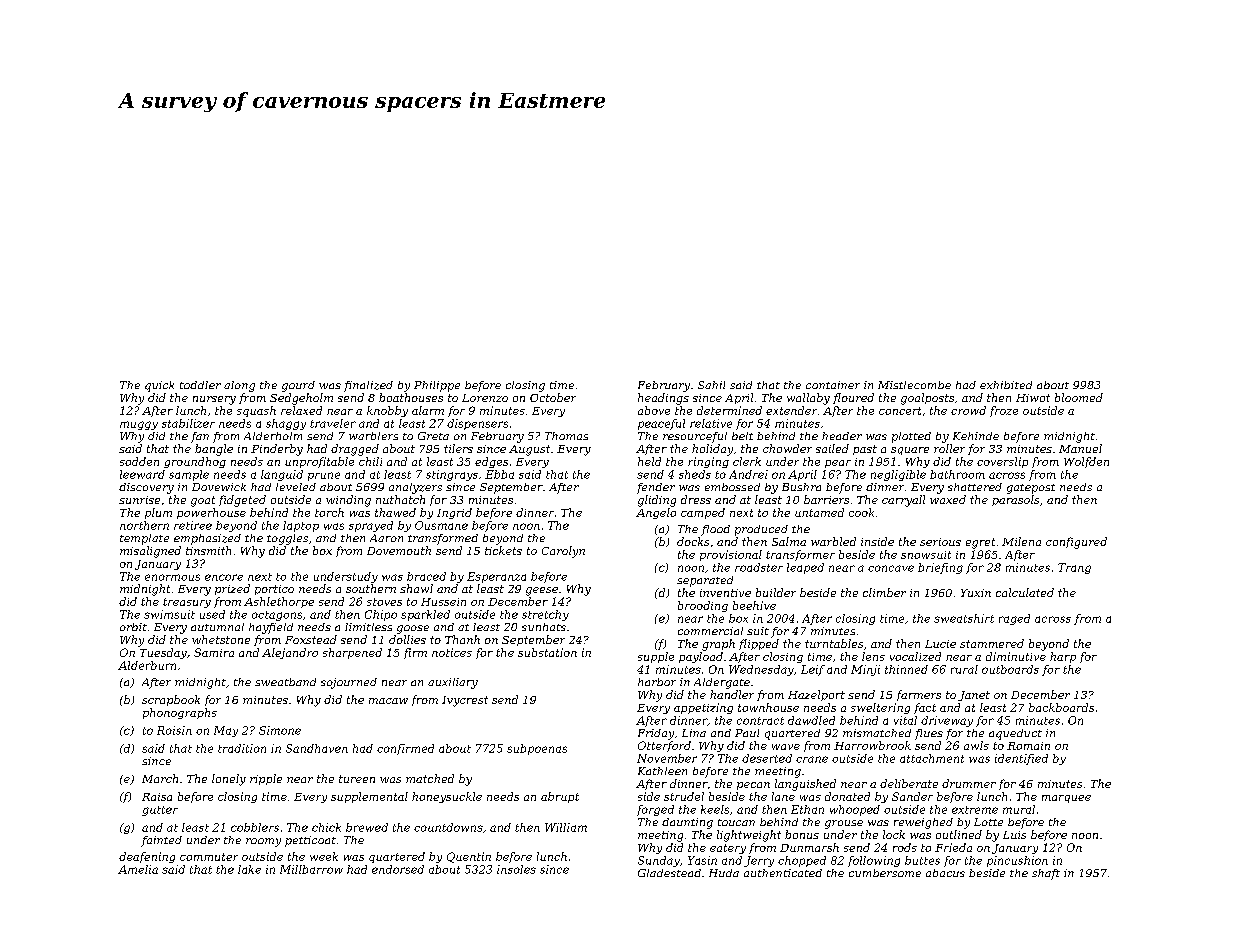 This screenshot has width=1233, height=952. What do you see at coordinates (371, 588) in the screenshot?
I see `southern` at bounding box center [371, 588].
